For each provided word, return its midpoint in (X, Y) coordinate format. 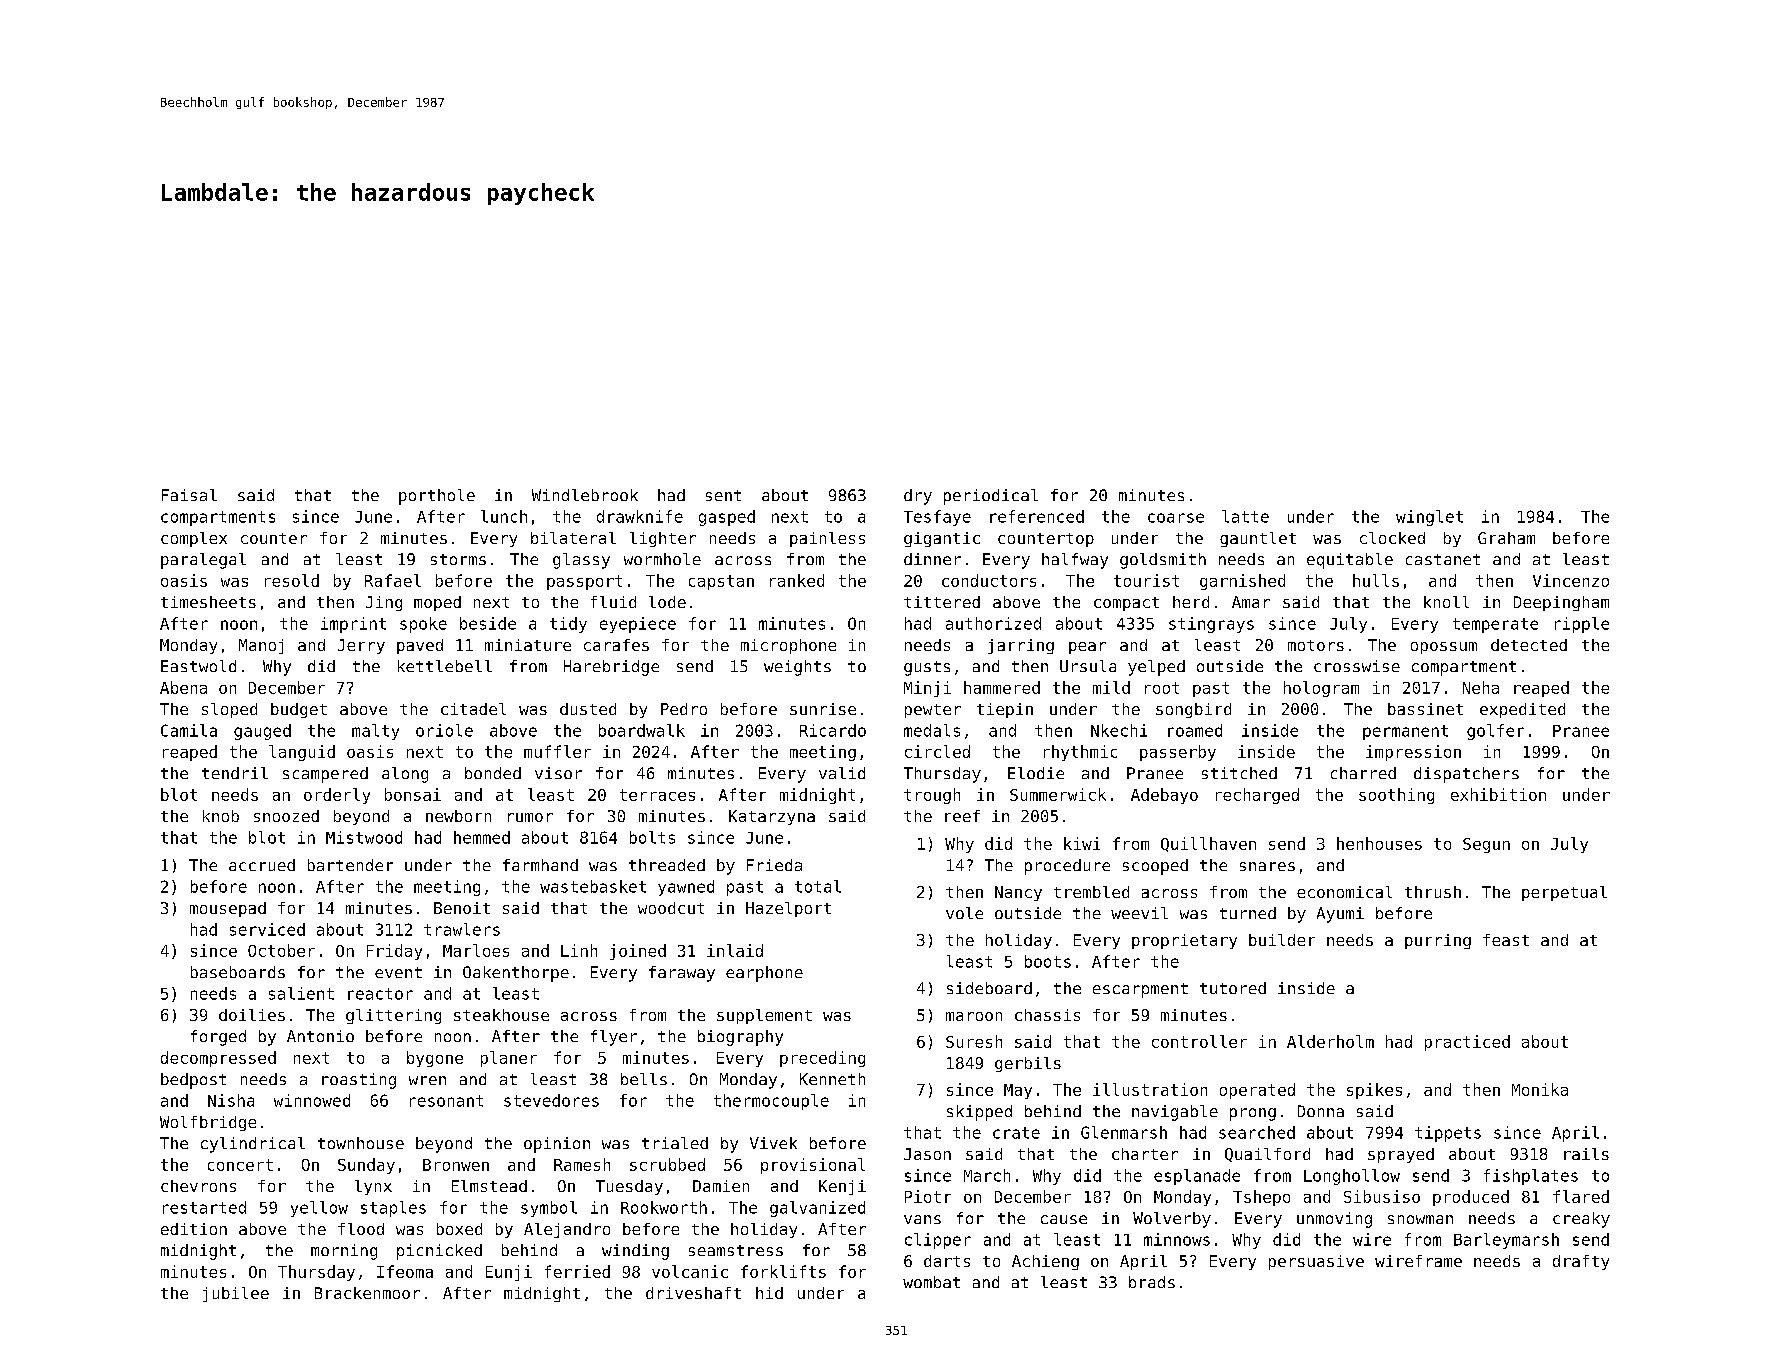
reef (962, 816)
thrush (1433, 892)
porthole (437, 497)
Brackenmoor (367, 1293)
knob (221, 816)
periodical (991, 497)
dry (918, 497)
